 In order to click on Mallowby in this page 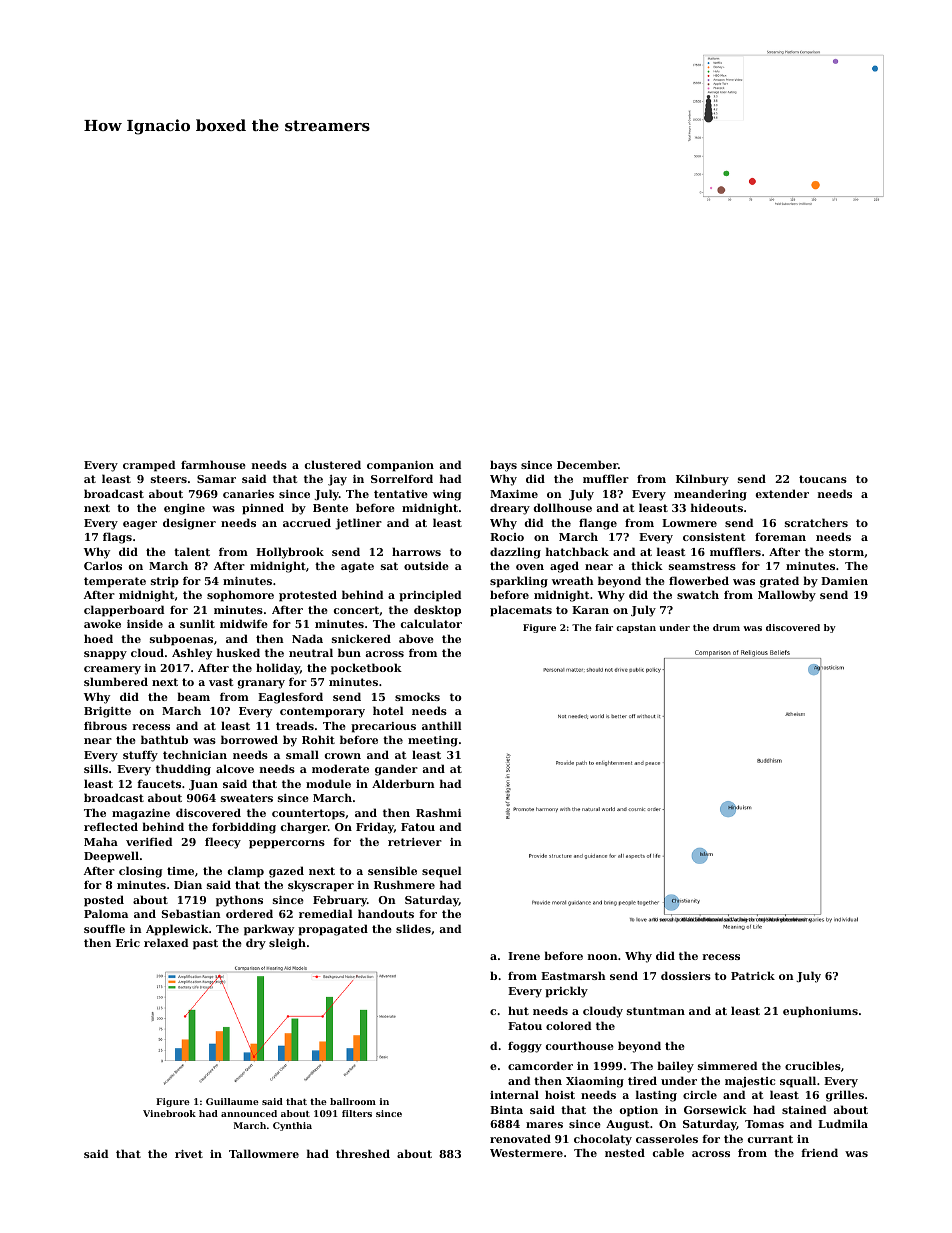, I will do `click(787, 596)`.
